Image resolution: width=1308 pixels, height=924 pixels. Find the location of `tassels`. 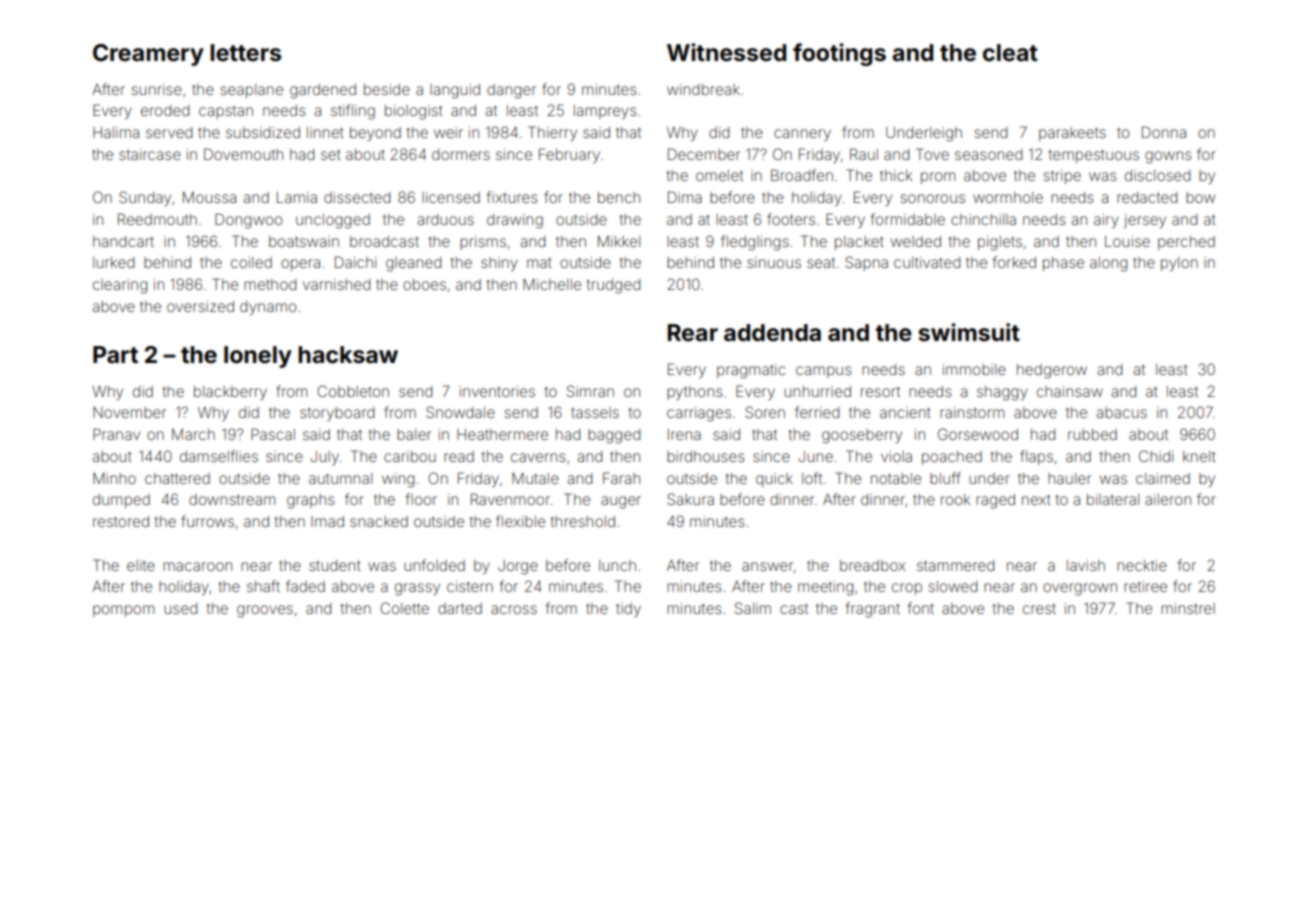

tassels is located at coordinates (595, 412).
